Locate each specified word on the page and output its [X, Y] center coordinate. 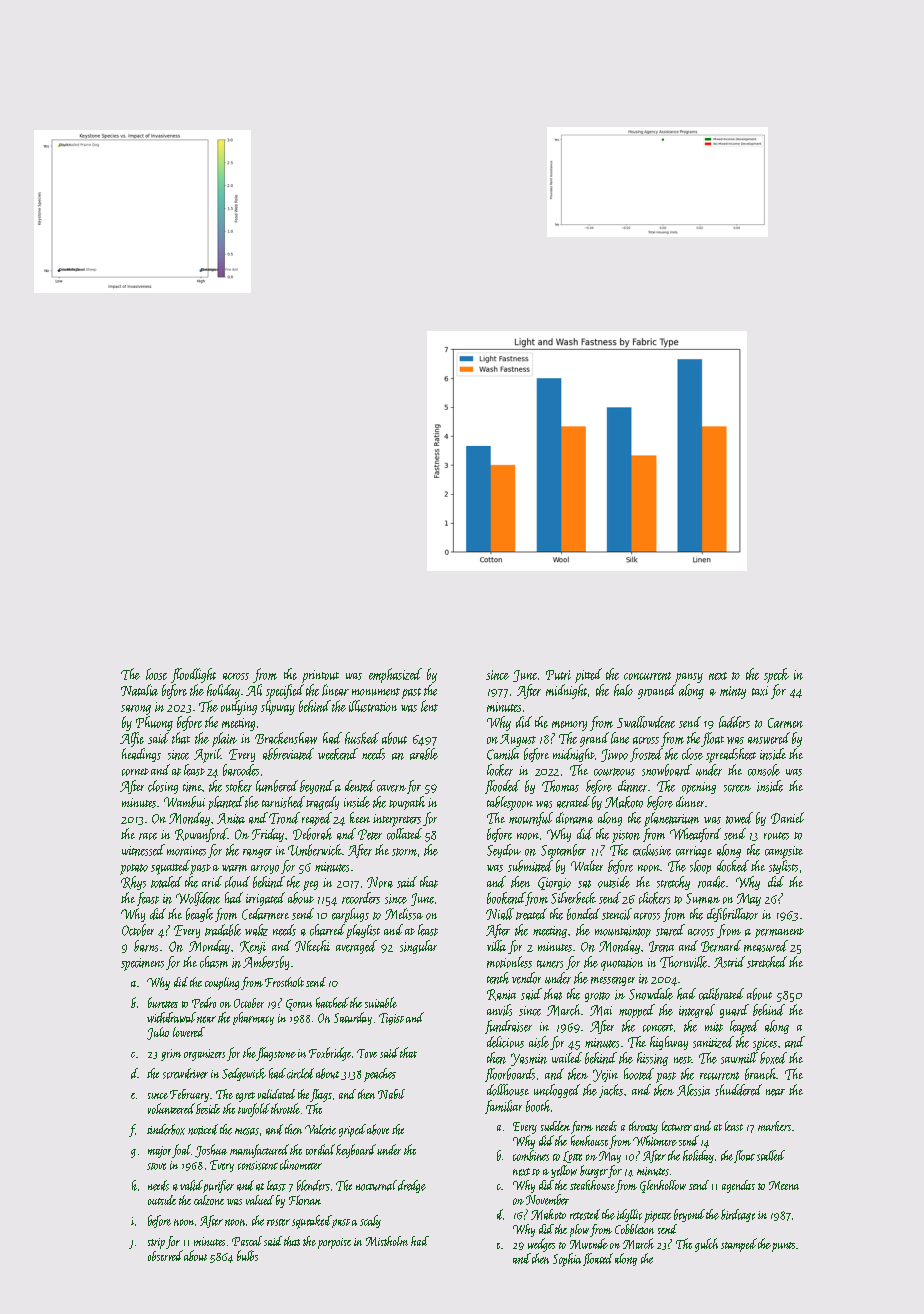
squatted [170, 867]
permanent [779, 933]
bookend [506, 898]
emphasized [395, 675]
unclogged [557, 1091]
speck [776, 675]
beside [208, 1108]
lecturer [677, 1126]
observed [165, 1255]
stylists [783, 867]
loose [156, 674]
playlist [363, 931]
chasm [214, 962]
